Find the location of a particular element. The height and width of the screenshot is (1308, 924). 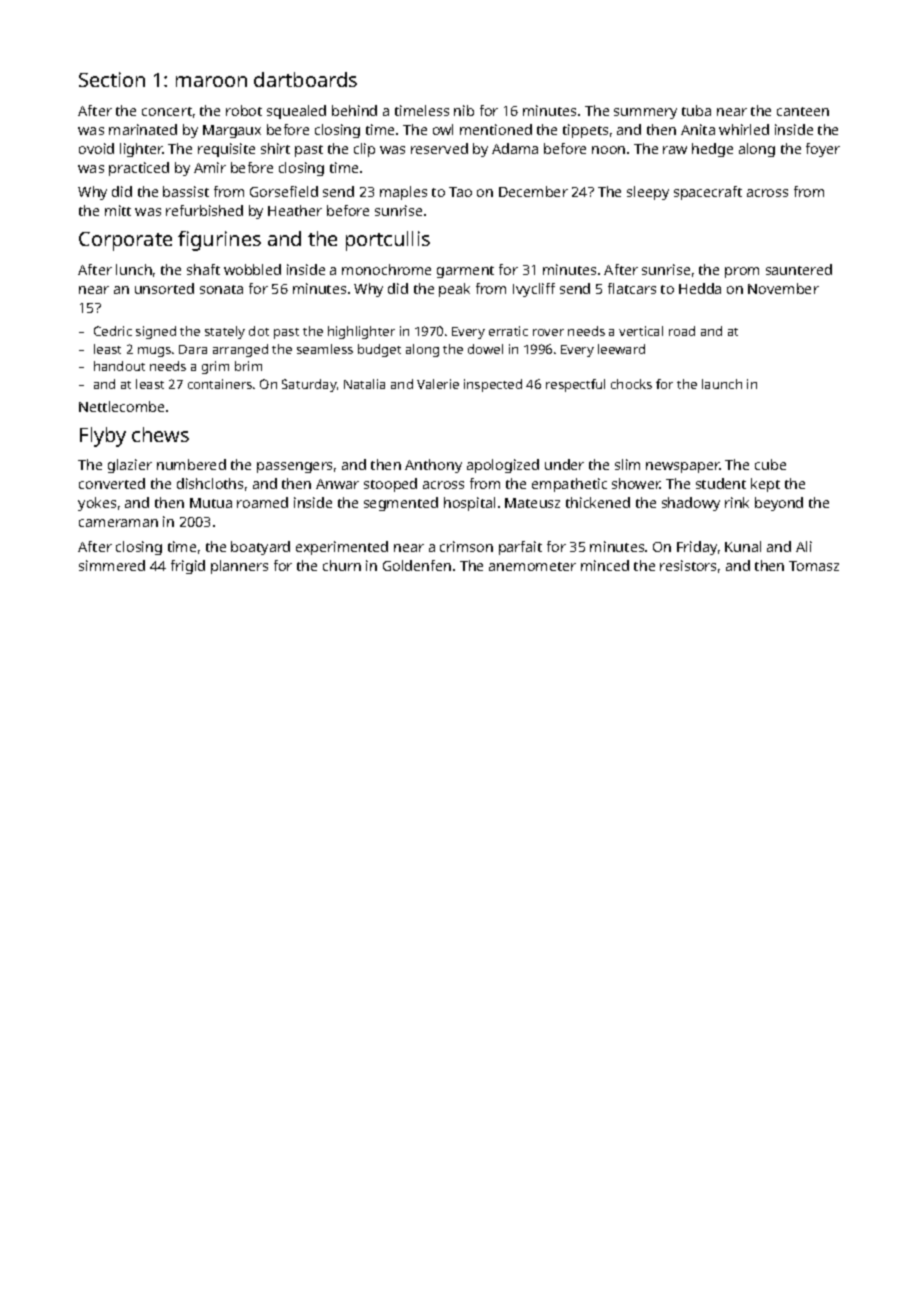

launch is located at coordinates (722, 384).
